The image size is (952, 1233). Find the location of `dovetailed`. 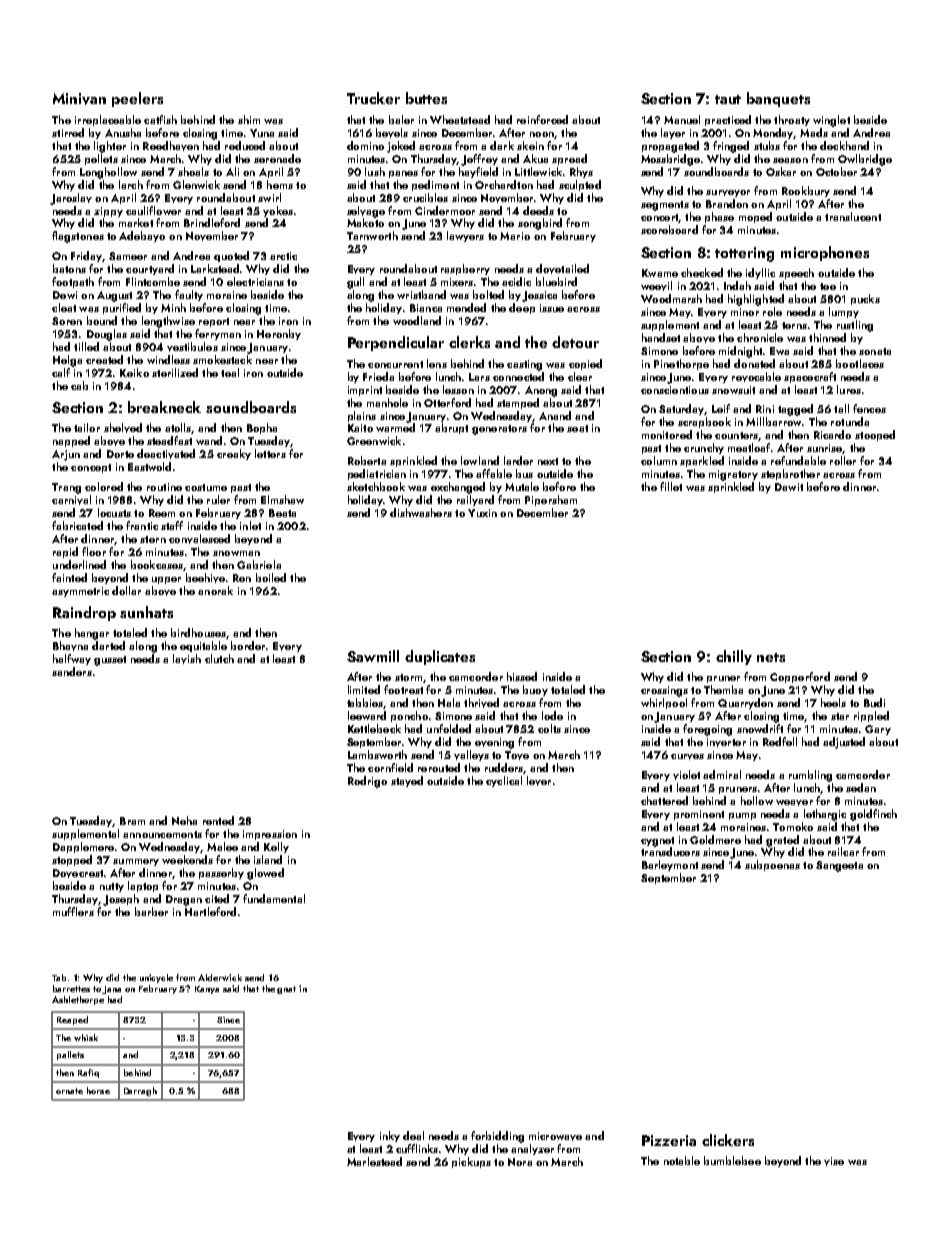

dovetailed is located at coordinates (562, 269).
